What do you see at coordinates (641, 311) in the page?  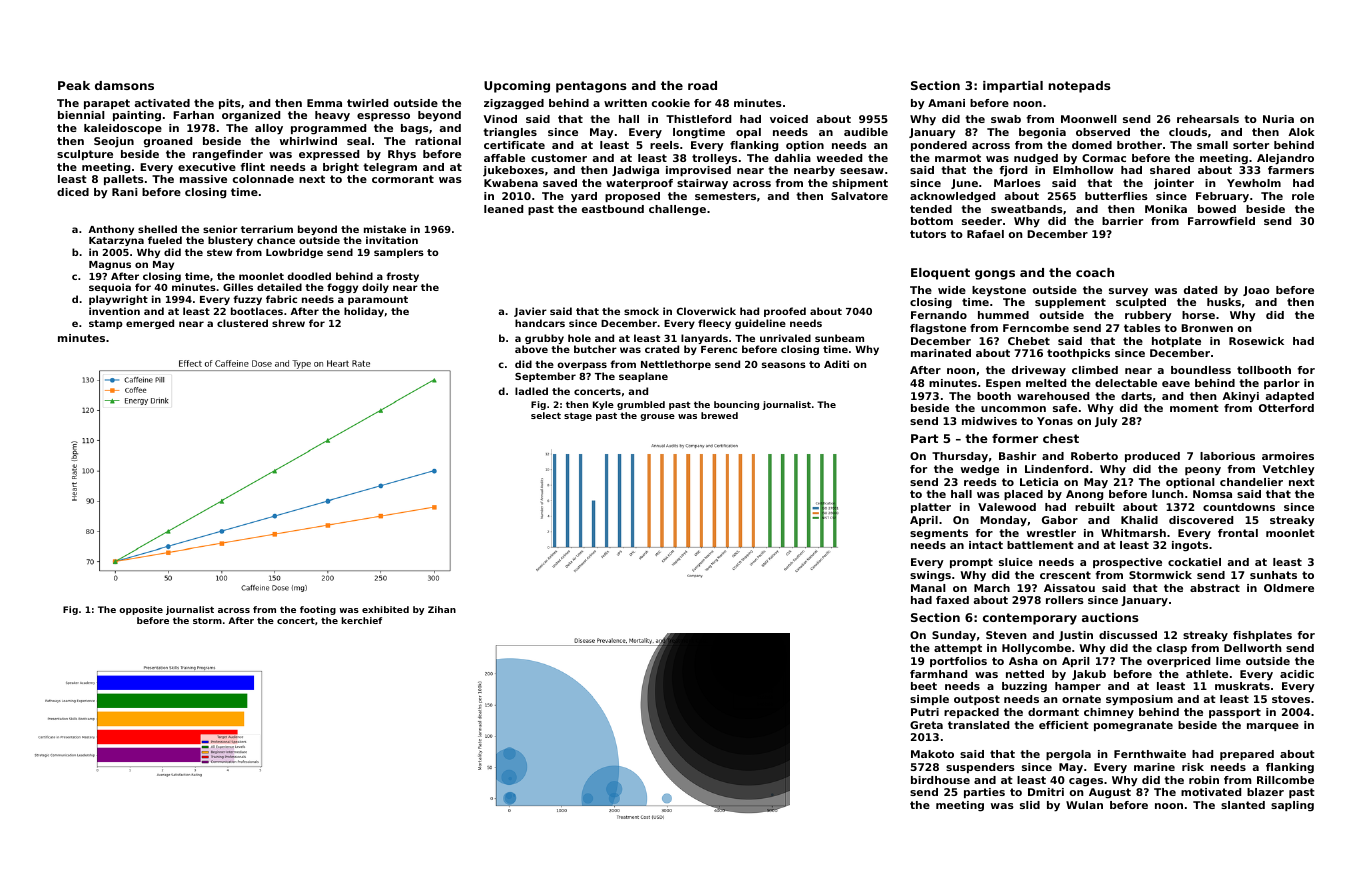 I see `smock` at bounding box center [641, 311].
